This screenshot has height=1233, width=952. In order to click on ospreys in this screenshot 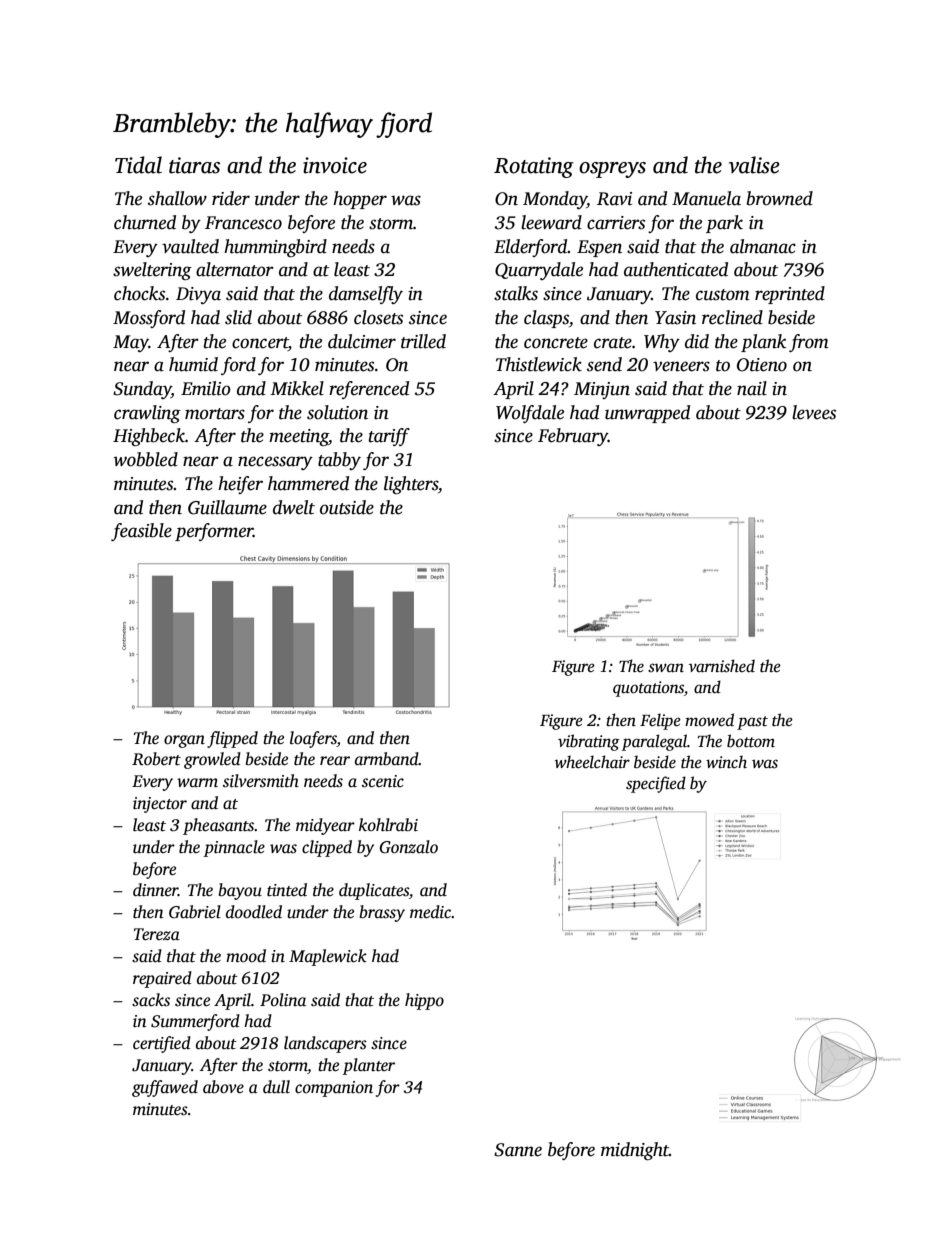, I will do `click(612, 170)`.
